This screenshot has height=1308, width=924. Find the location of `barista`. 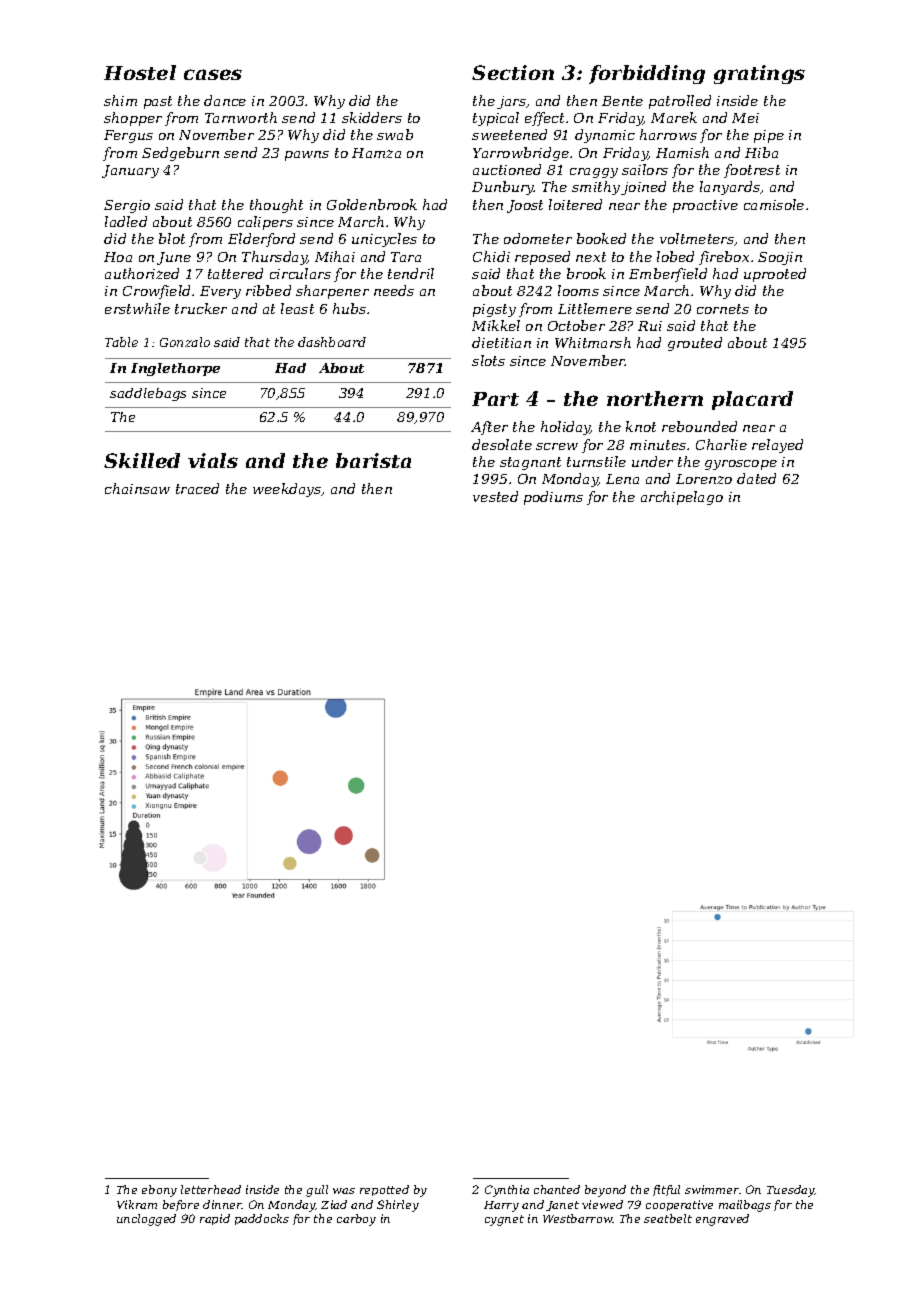

barista is located at coordinates (373, 460).
